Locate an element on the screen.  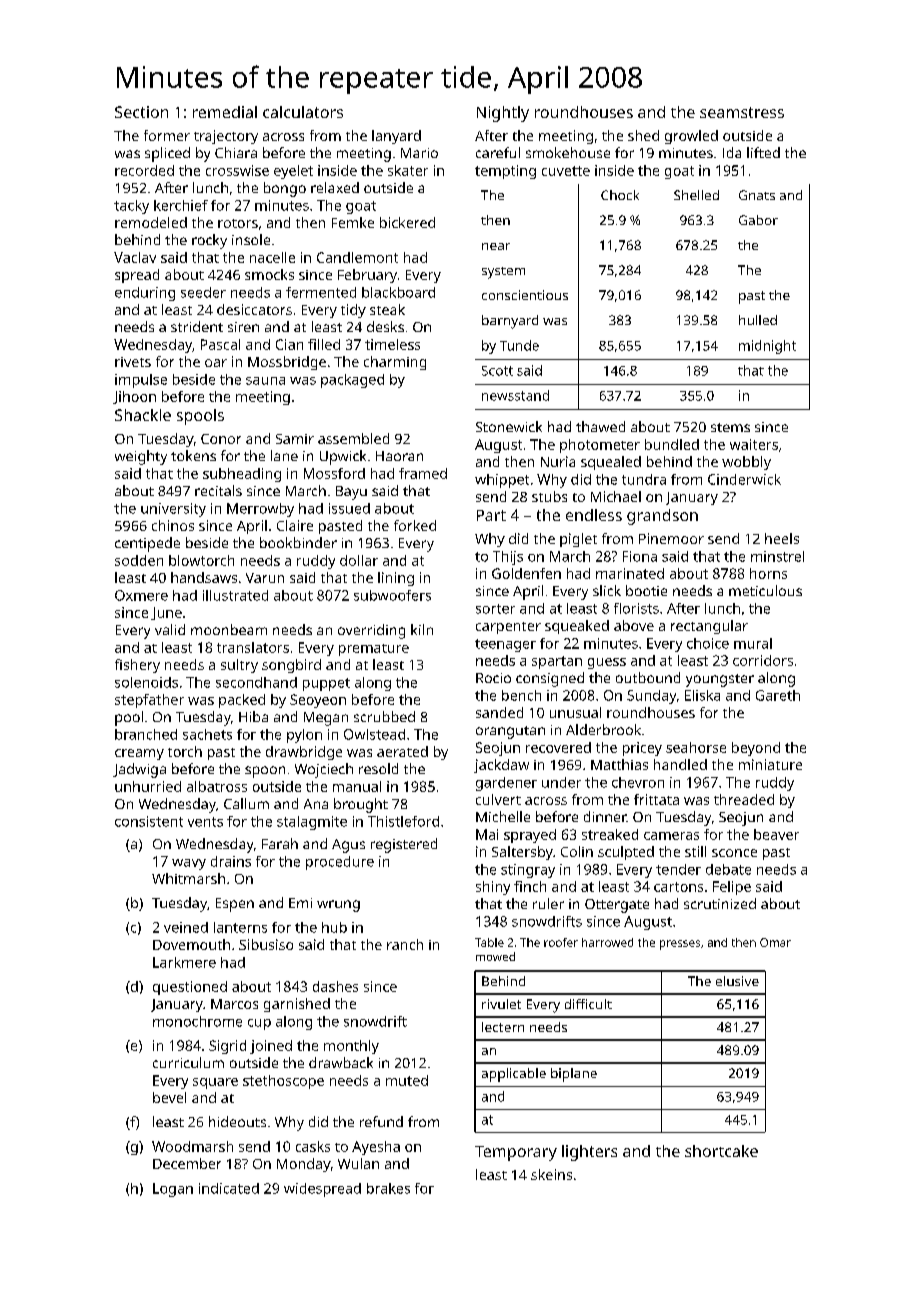
Mai is located at coordinates (487, 834).
